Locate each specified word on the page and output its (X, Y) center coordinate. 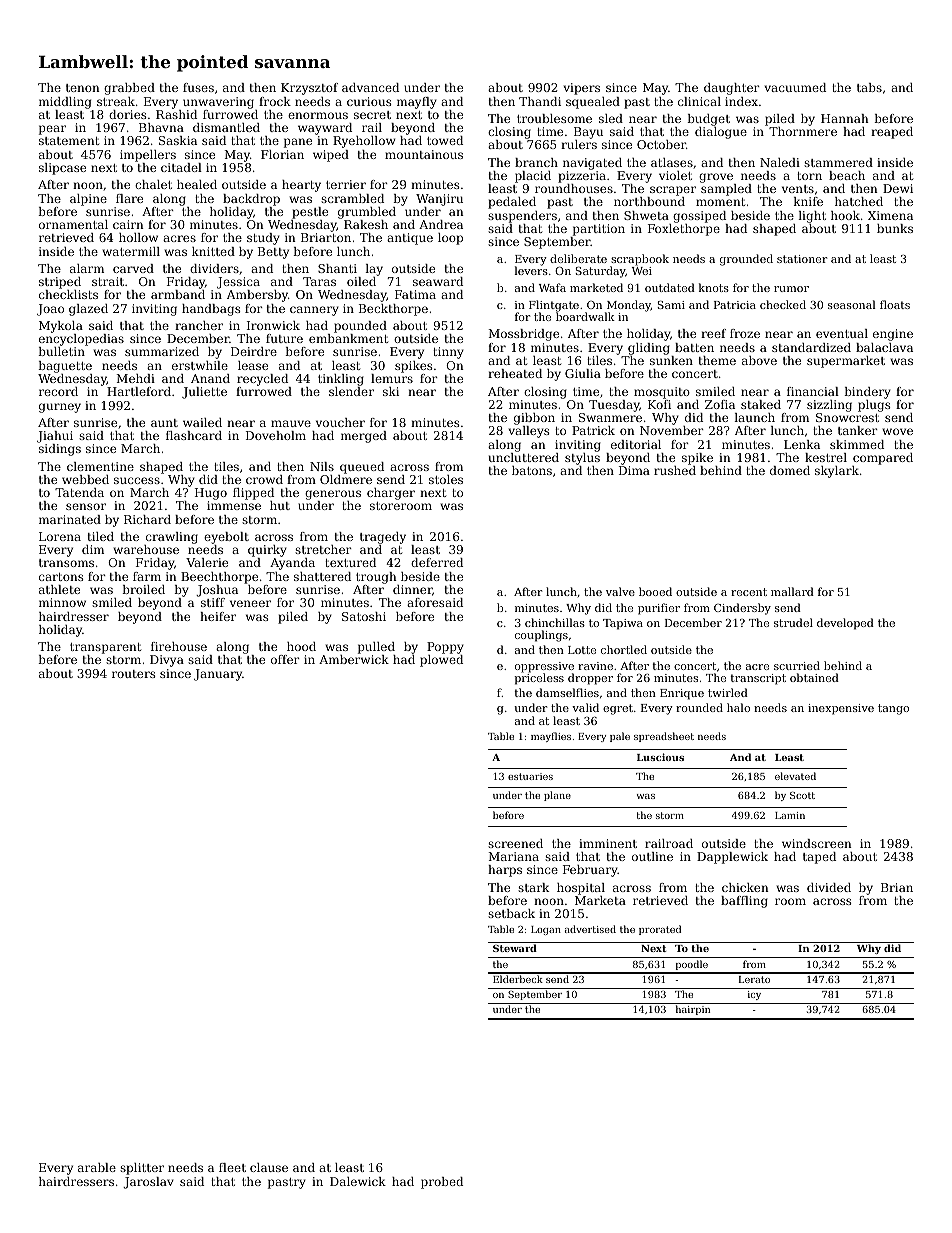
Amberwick (354, 659)
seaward (438, 281)
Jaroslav (148, 1183)
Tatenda (79, 492)
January (218, 675)
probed (442, 1183)
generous (333, 495)
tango (893, 709)
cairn (128, 224)
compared (883, 459)
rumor (791, 289)
